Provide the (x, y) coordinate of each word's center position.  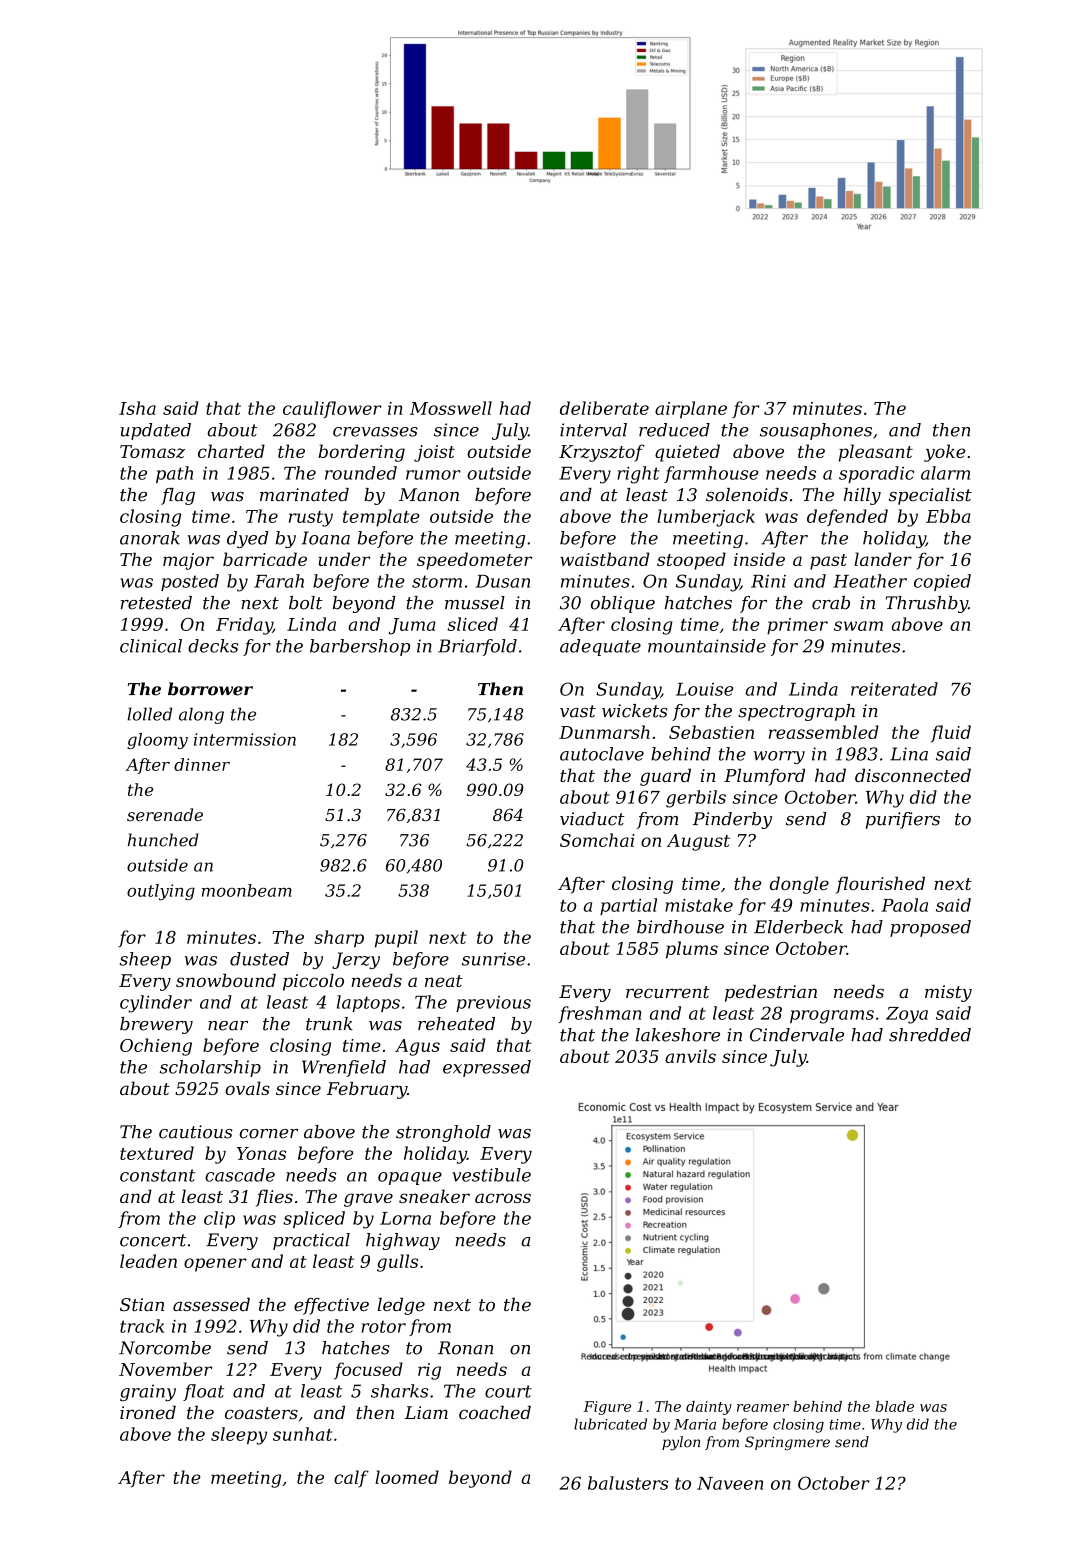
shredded (930, 1035)
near (228, 1026)
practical (311, 1241)
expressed (487, 1068)
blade (895, 1406)
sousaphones (816, 431)
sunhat (302, 1434)
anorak (150, 538)
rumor (433, 475)
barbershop (360, 647)
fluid (951, 734)
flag (178, 496)
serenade (165, 814)
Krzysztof (602, 453)
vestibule (491, 1175)
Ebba (948, 516)
